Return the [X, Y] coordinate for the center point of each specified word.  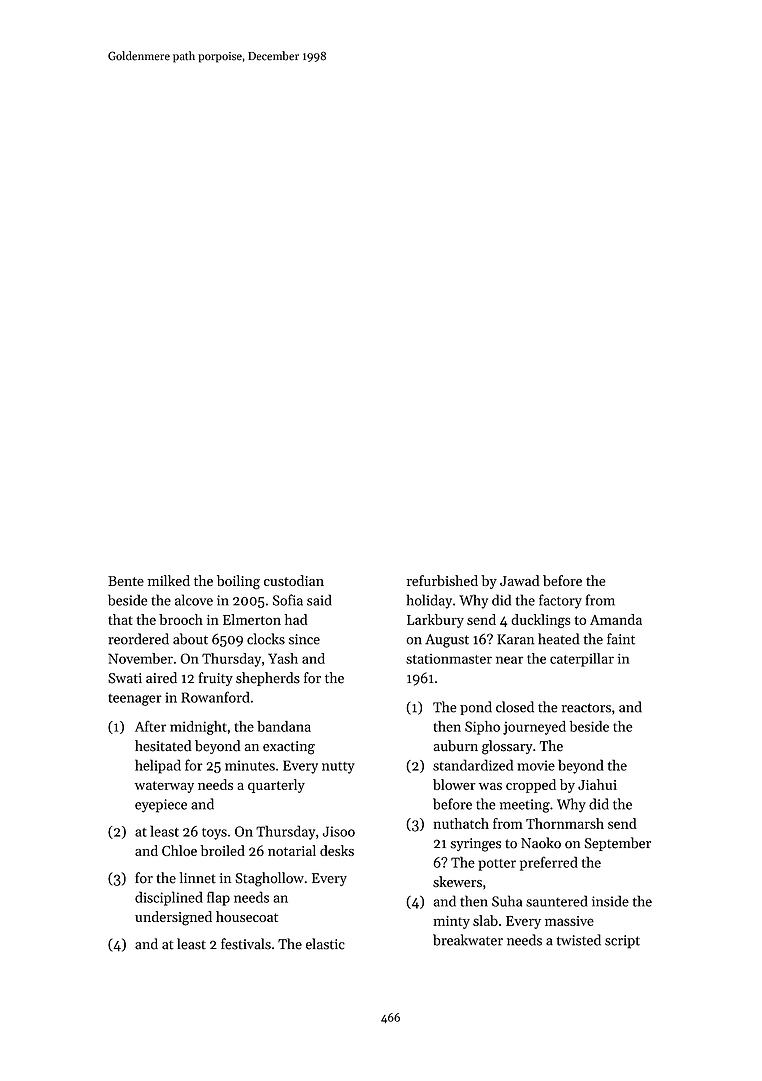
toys [214, 834]
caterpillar [582, 660]
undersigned [173, 918]
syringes [476, 845]
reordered [138, 639]
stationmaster [449, 659]
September [618, 844]
